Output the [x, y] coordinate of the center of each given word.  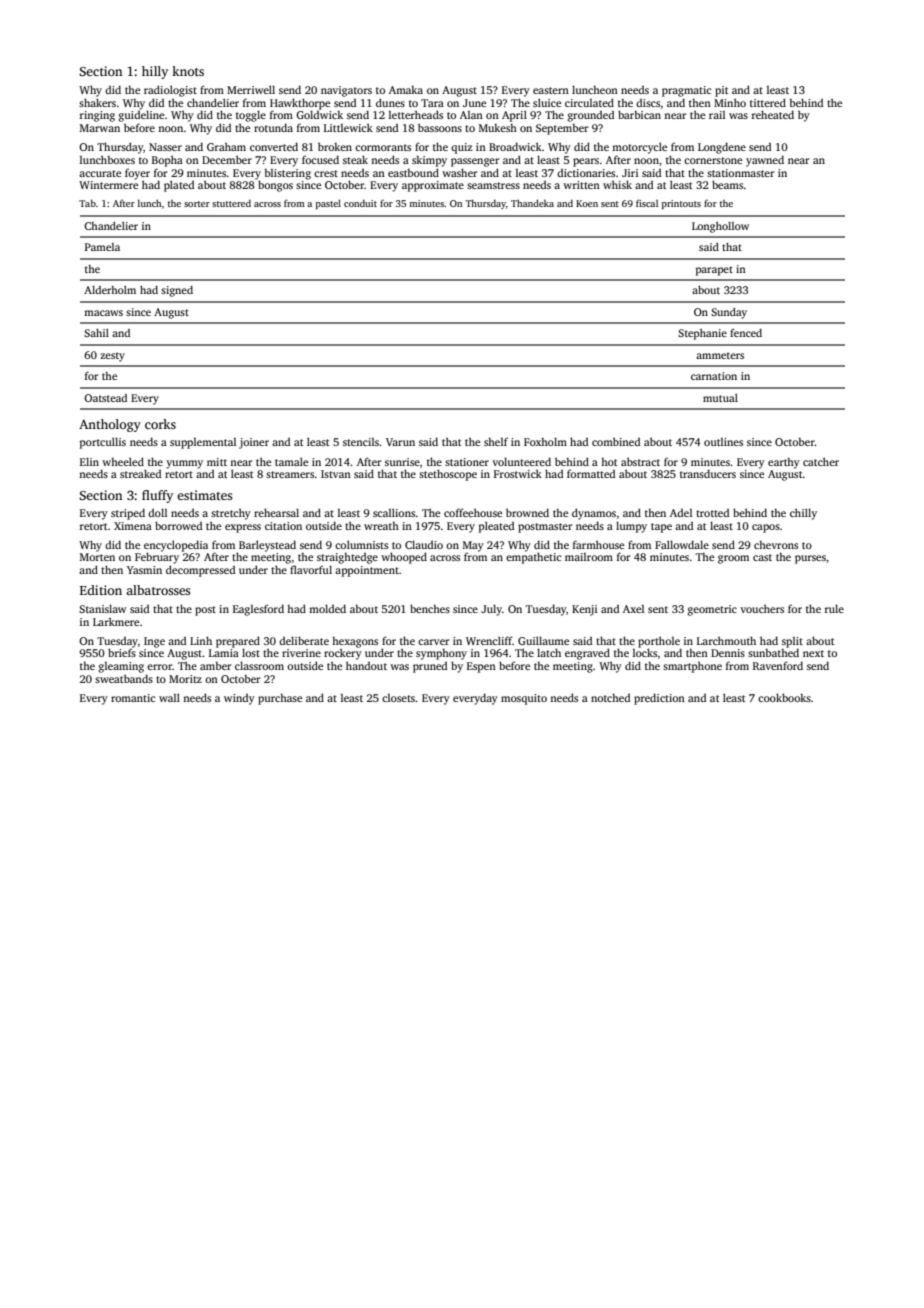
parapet [714, 271]
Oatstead [105, 398]
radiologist [170, 91]
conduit [360, 203]
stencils [361, 442]
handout [366, 665]
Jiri [630, 173]
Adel [681, 513]
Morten [97, 557]
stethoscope [448, 475]
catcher [821, 461]
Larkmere [116, 621]
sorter [197, 204]
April [514, 116]
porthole [659, 642]
